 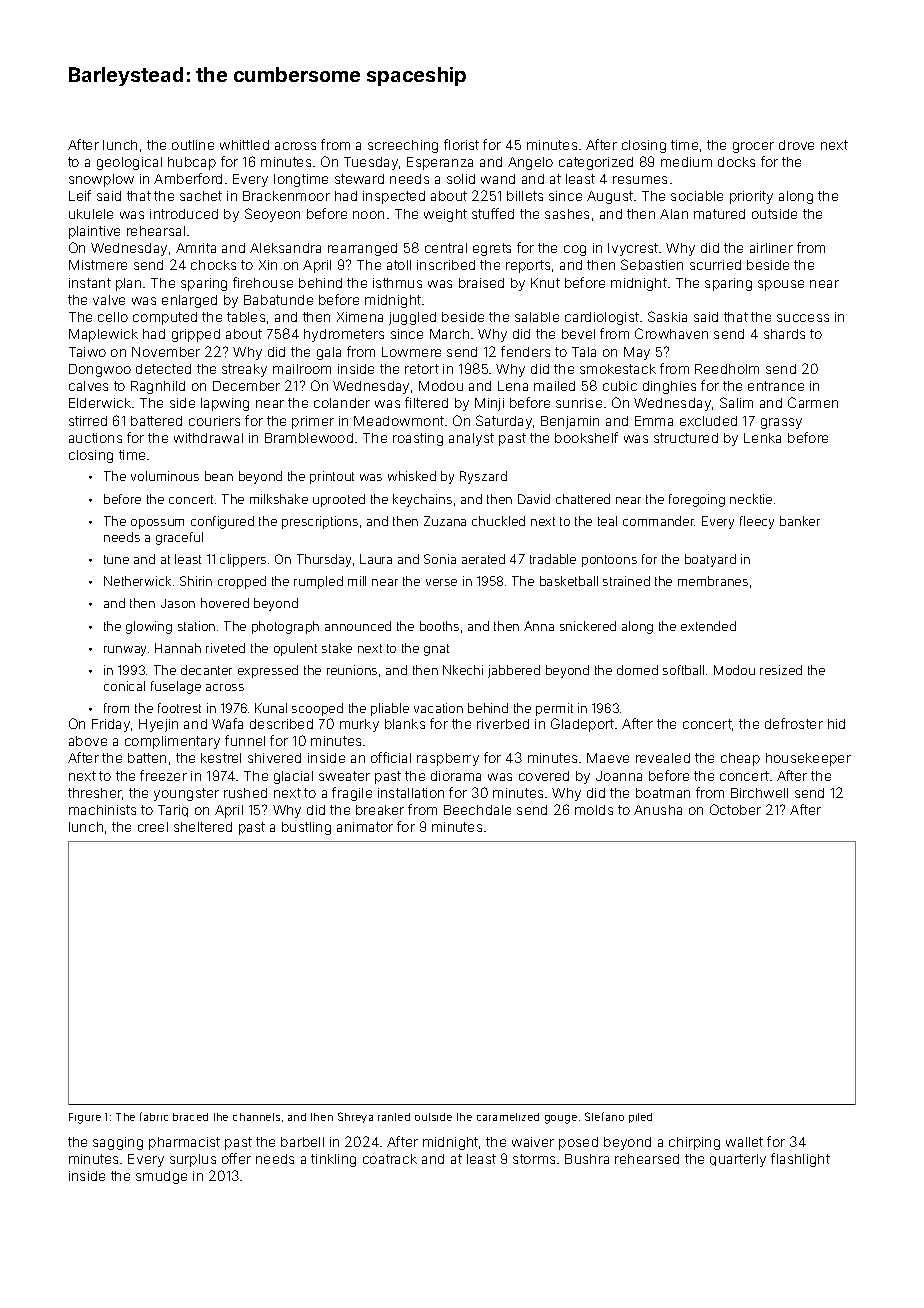 What do you see at coordinates (154, 1116) in the screenshot?
I see `fabric` at bounding box center [154, 1116].
